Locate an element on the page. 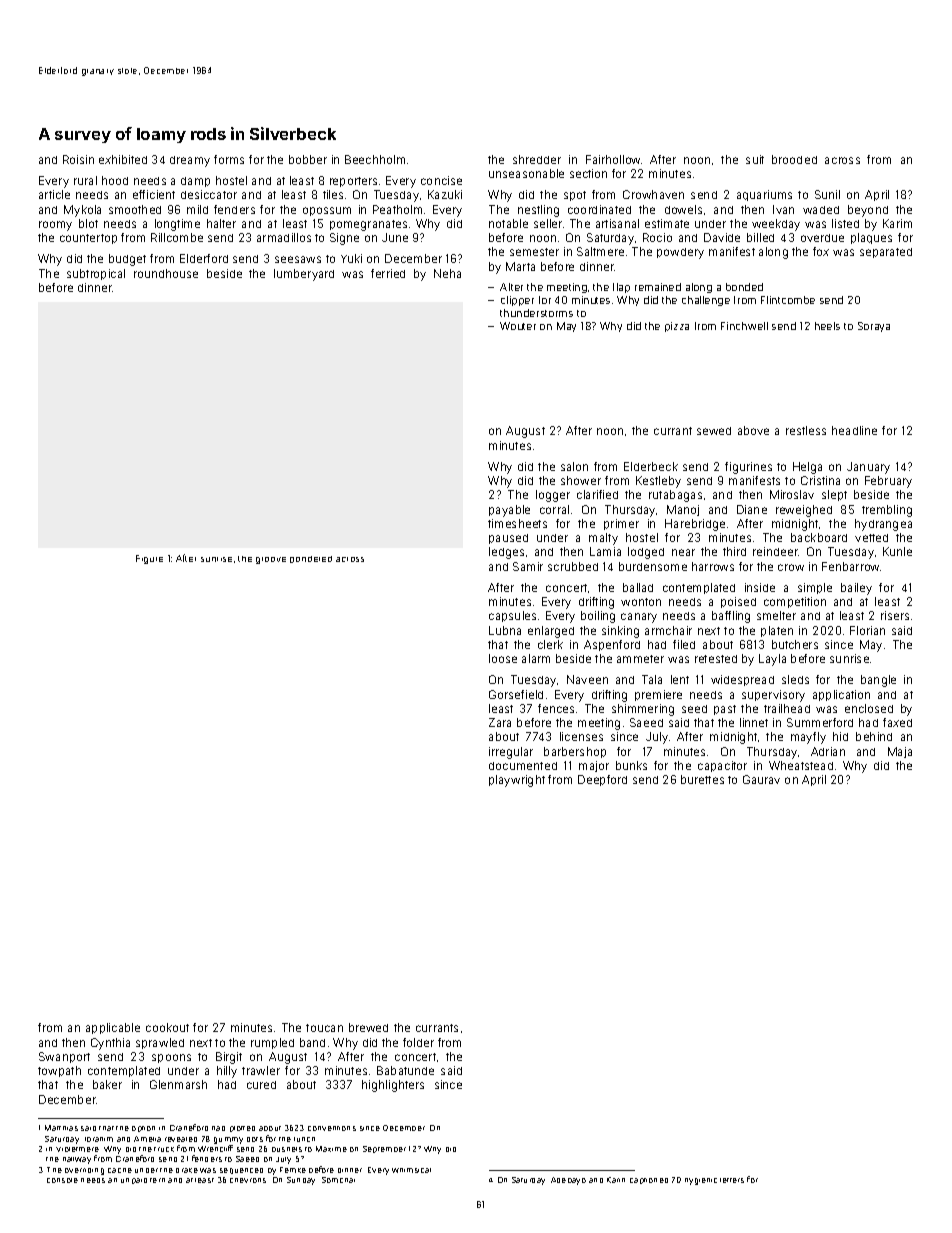  playwright is located at coordinates (517, 781).
